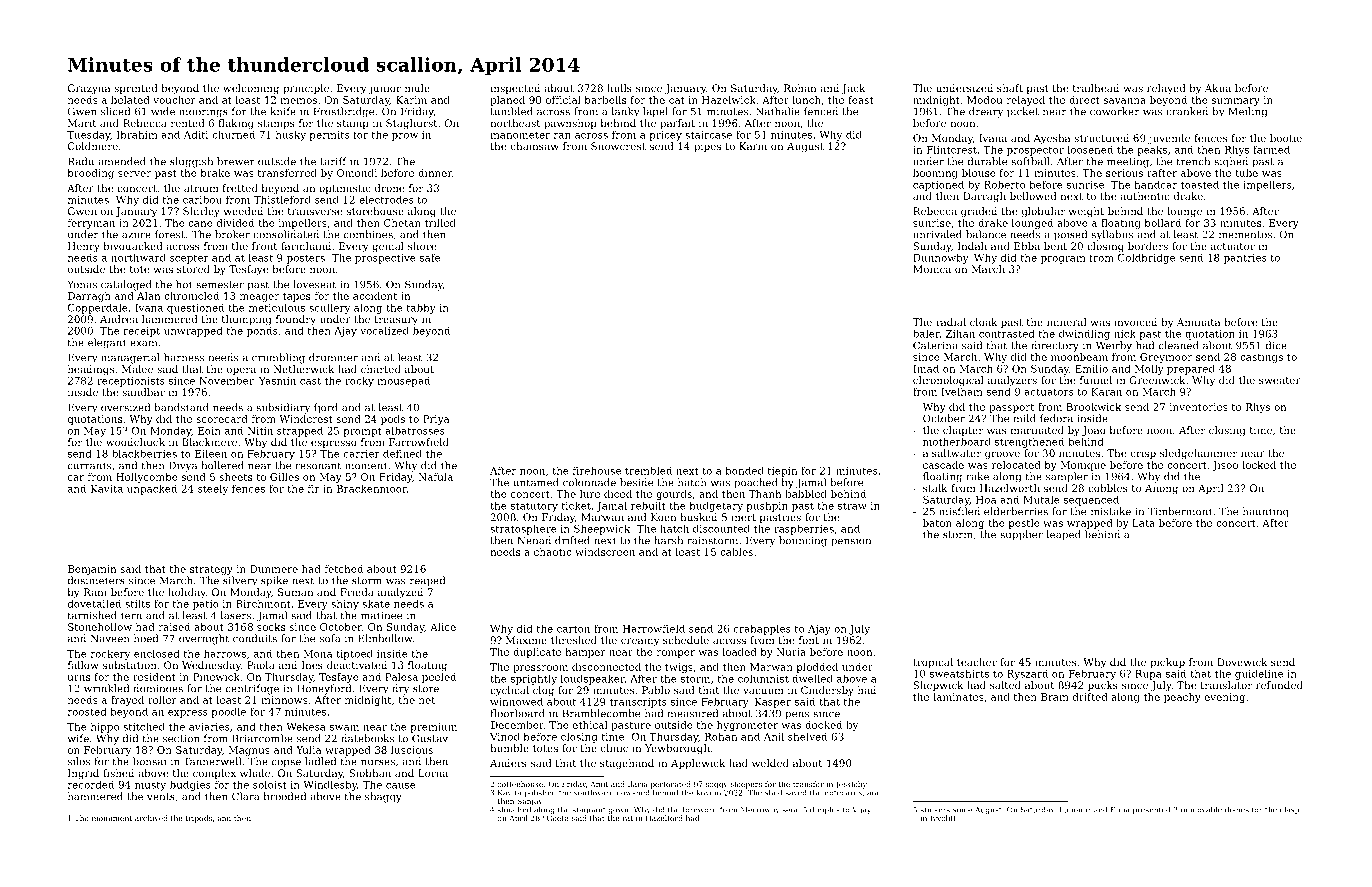  What do you see at coordinates (421, 308) in the page?
I see `tabby` at bounding box center [421, 308].
